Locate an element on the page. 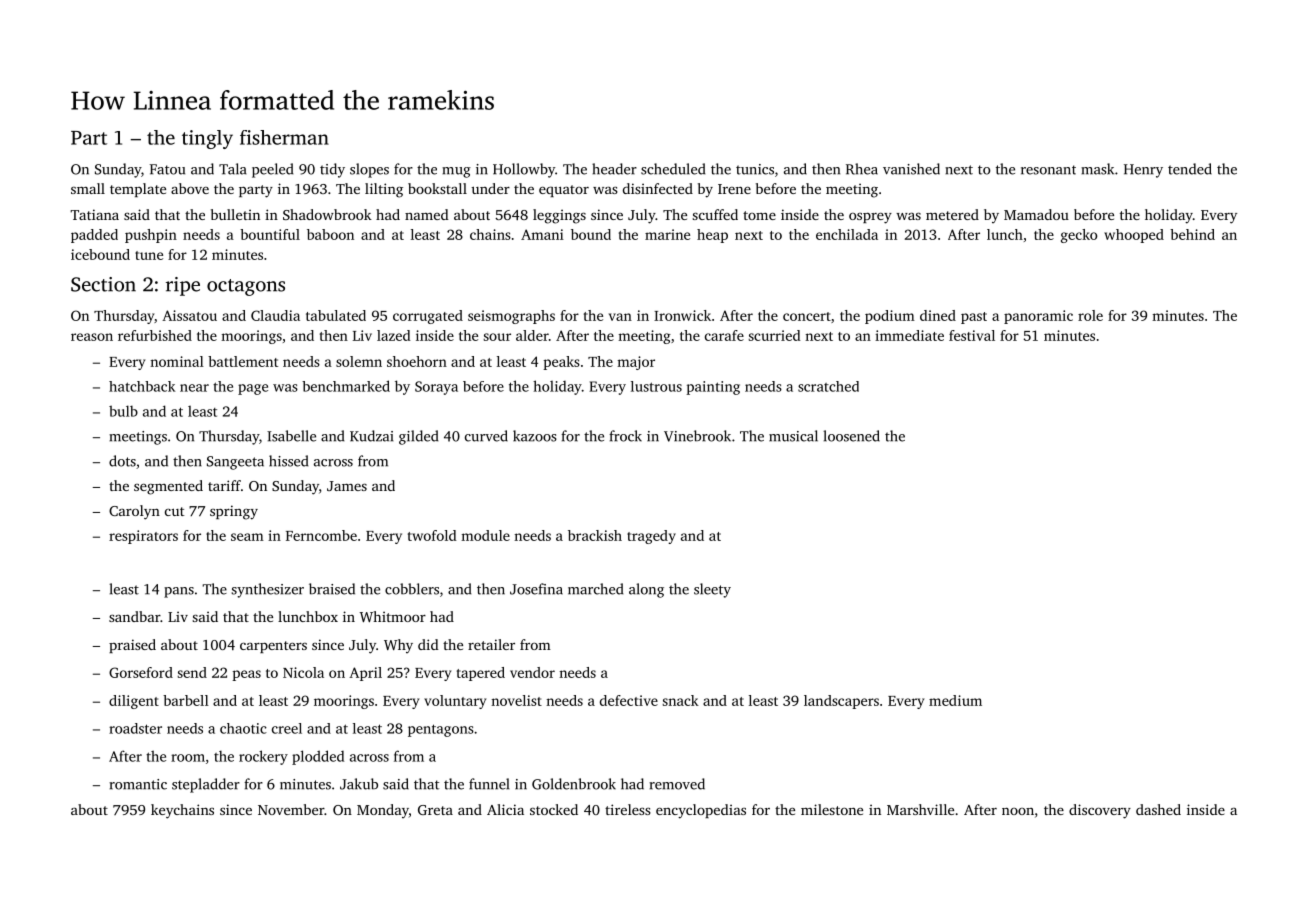 The image size is (1308, 924). kazoos is located at coordinates (535, 436).
